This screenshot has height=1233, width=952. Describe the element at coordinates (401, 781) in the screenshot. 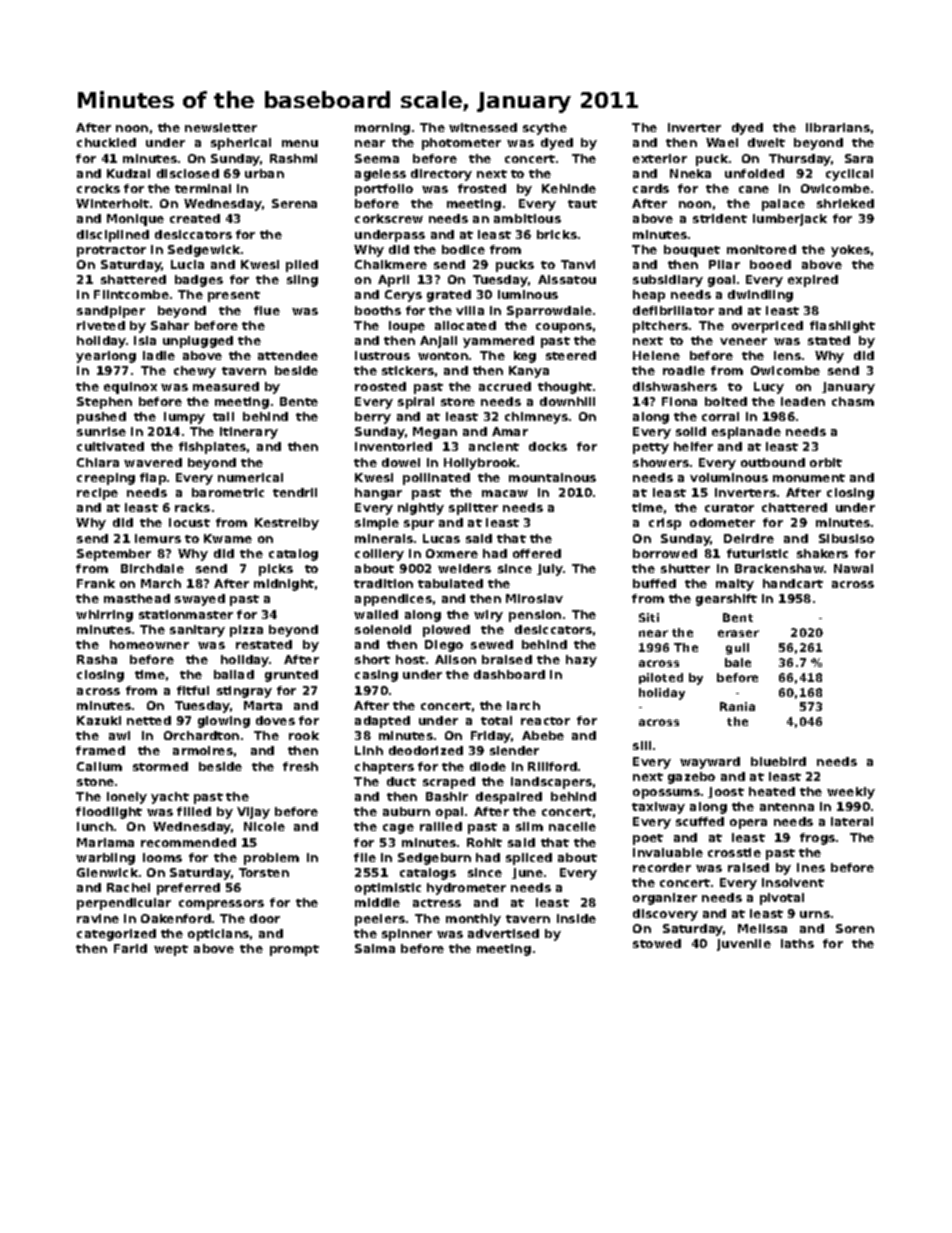

I see `duct` at that location.
